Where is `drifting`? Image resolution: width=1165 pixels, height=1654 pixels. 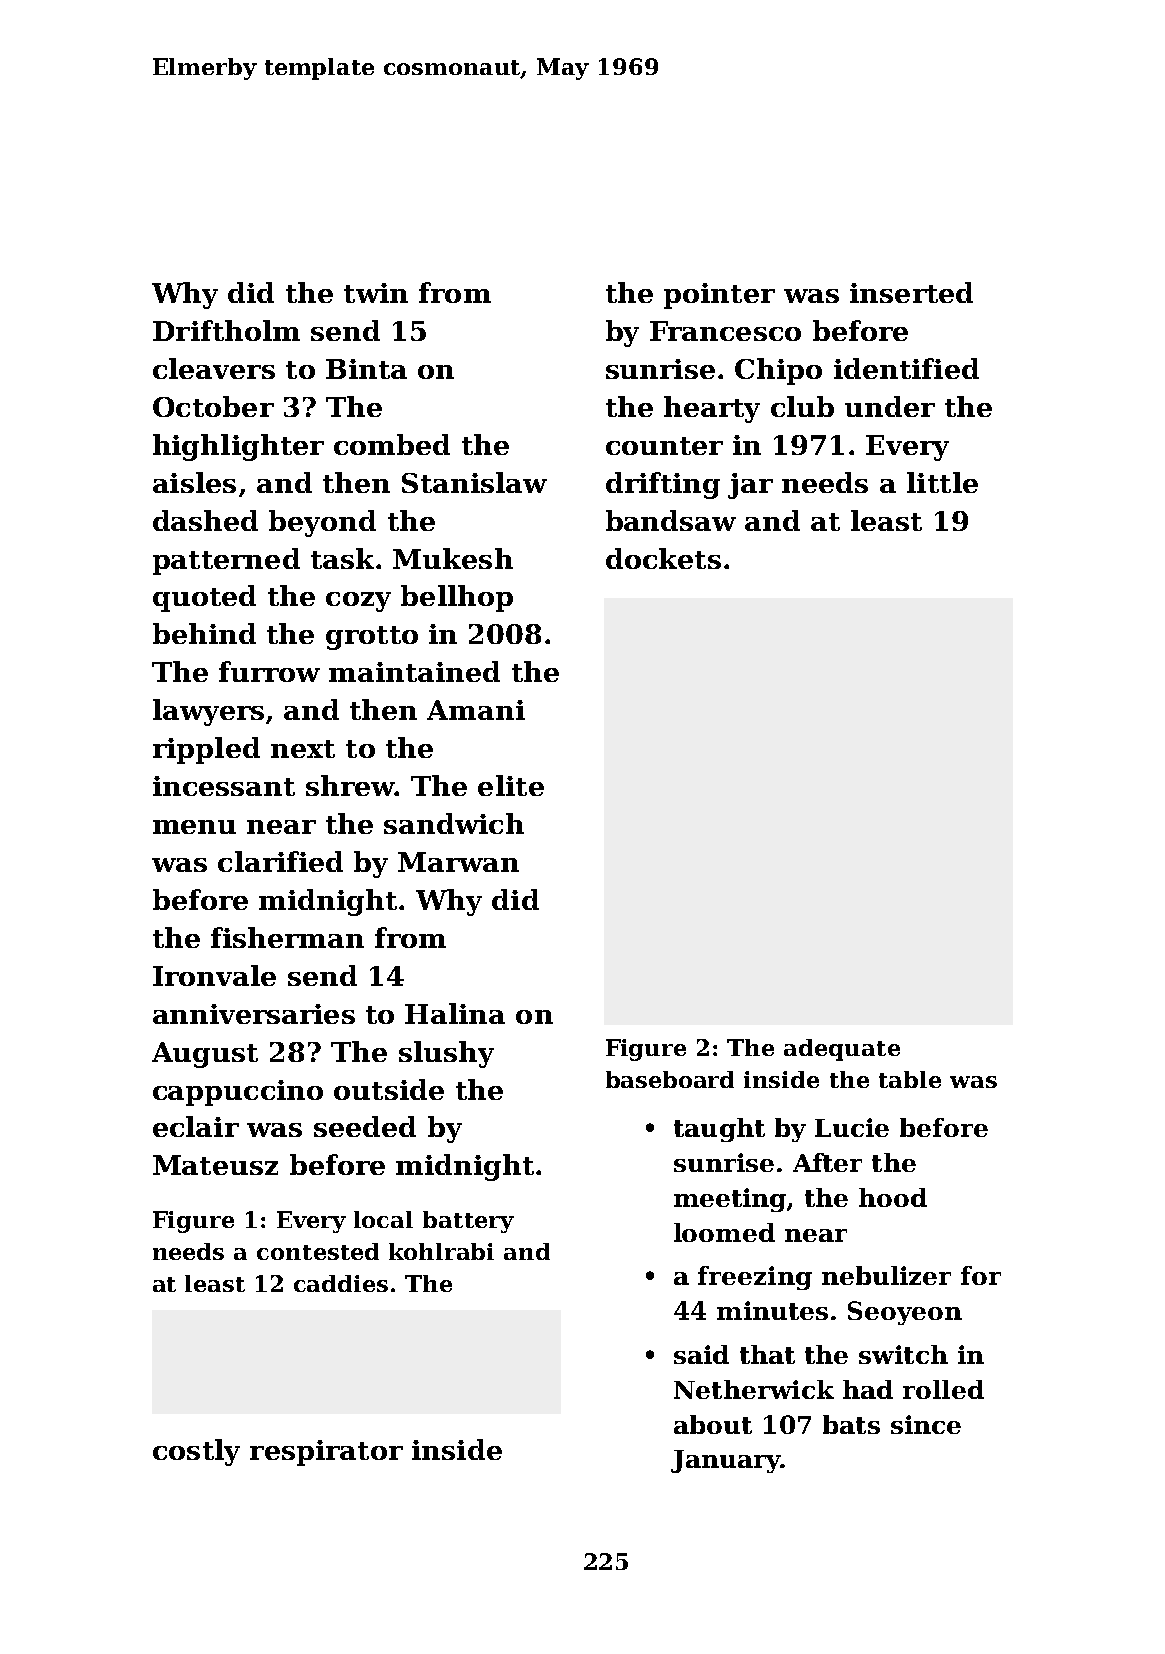
drifting is located at coordinates (663, 485).
